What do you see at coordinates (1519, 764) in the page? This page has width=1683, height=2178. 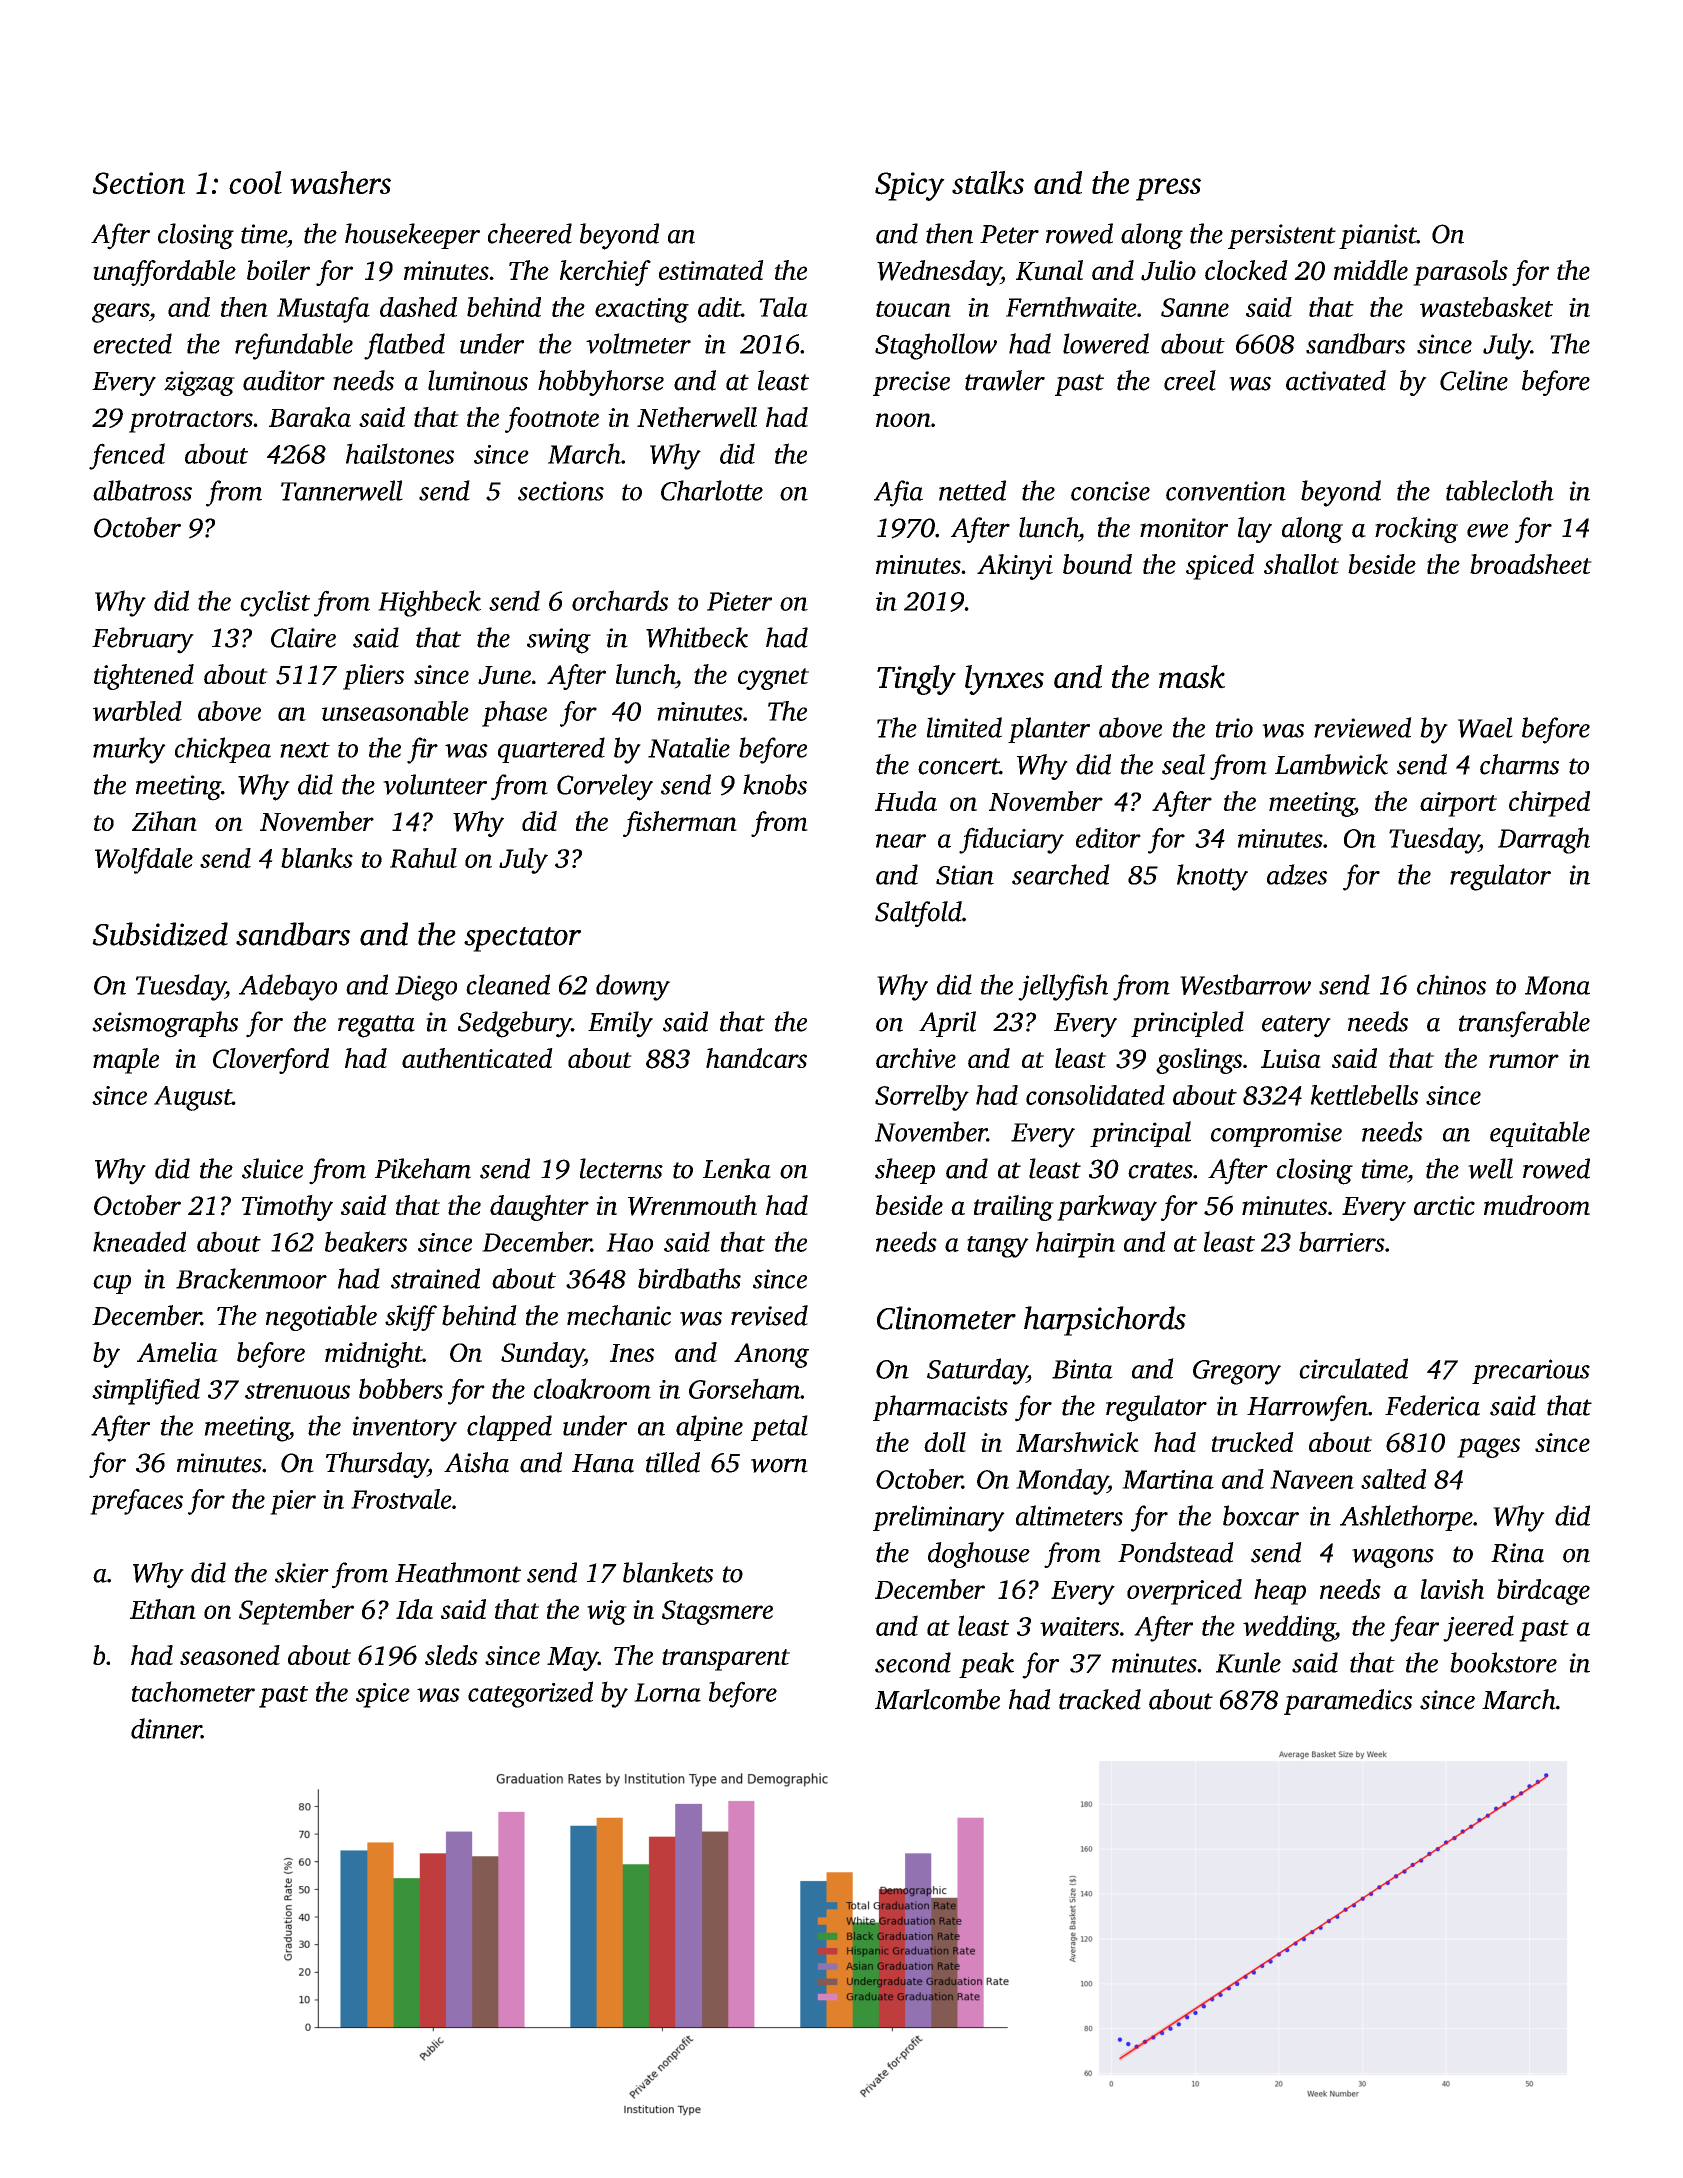 I see `charms` at bounding box center [1519, 764].
